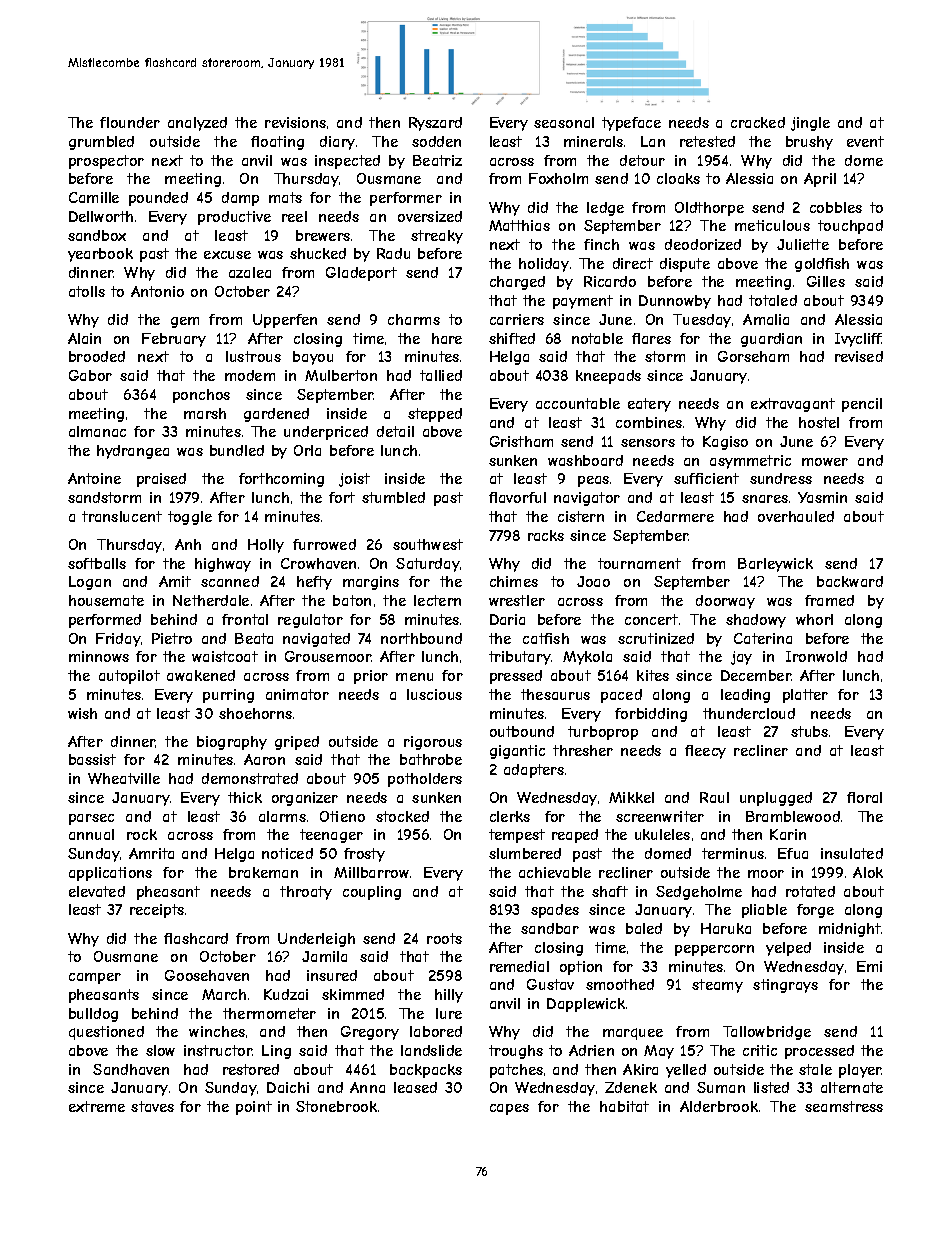  I want to click on tallied, so click(441, 375).
